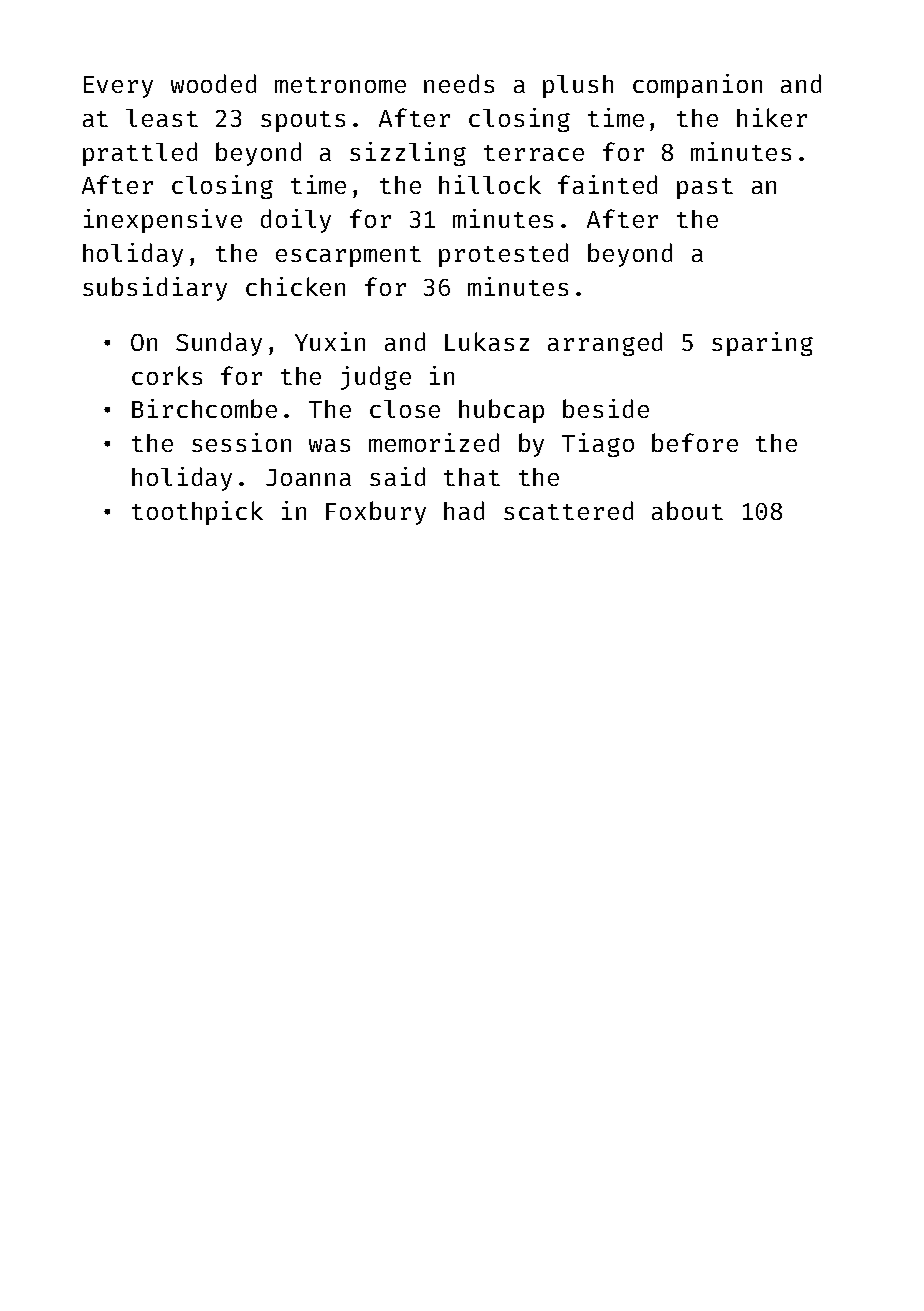 The image size is (924, 1311). What do you see at coordinates (695, 442) in the screenshot?
I see `before` at bounding box center [695, 442].
